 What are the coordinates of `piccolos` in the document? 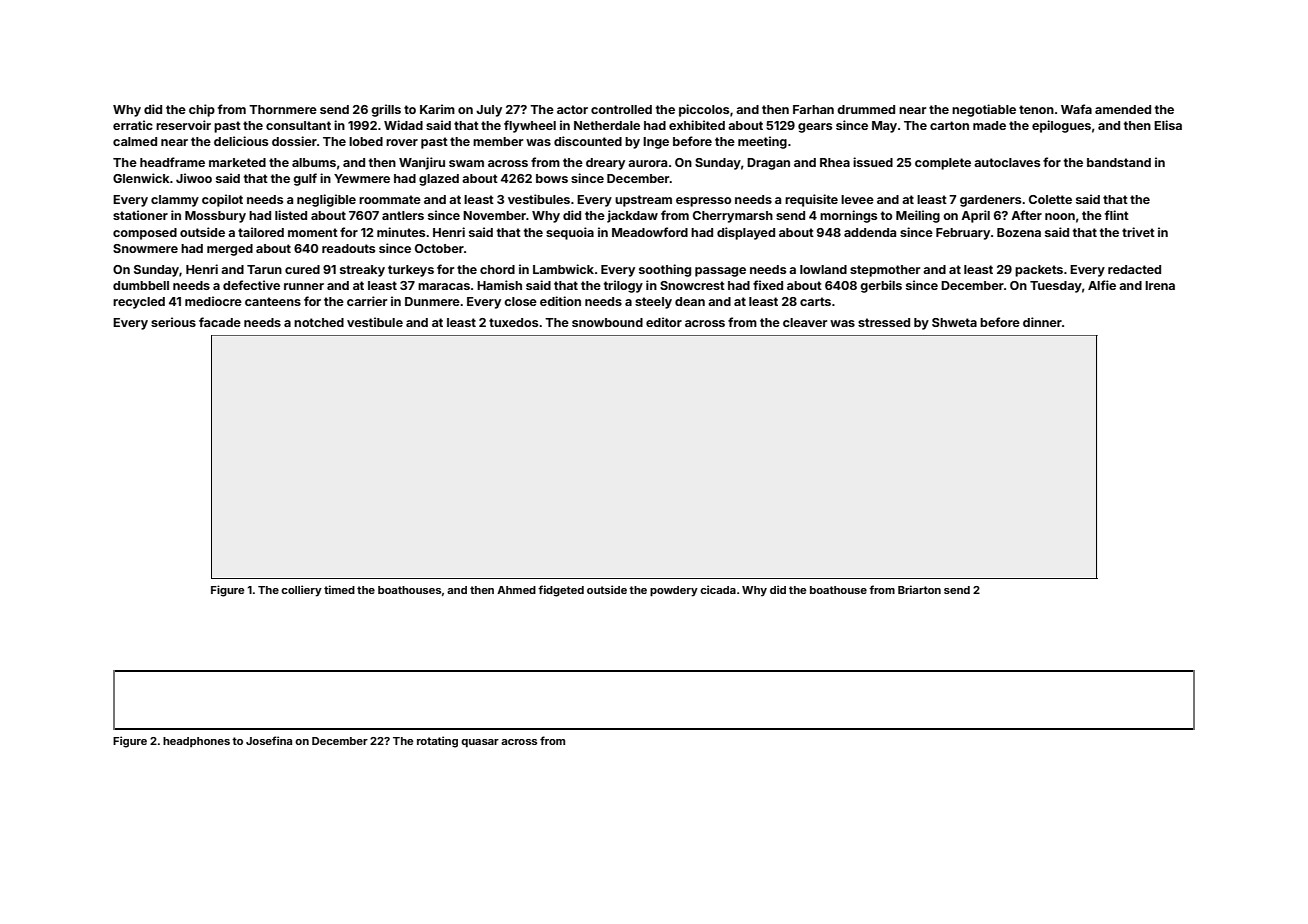 It's located at (704, 110).
